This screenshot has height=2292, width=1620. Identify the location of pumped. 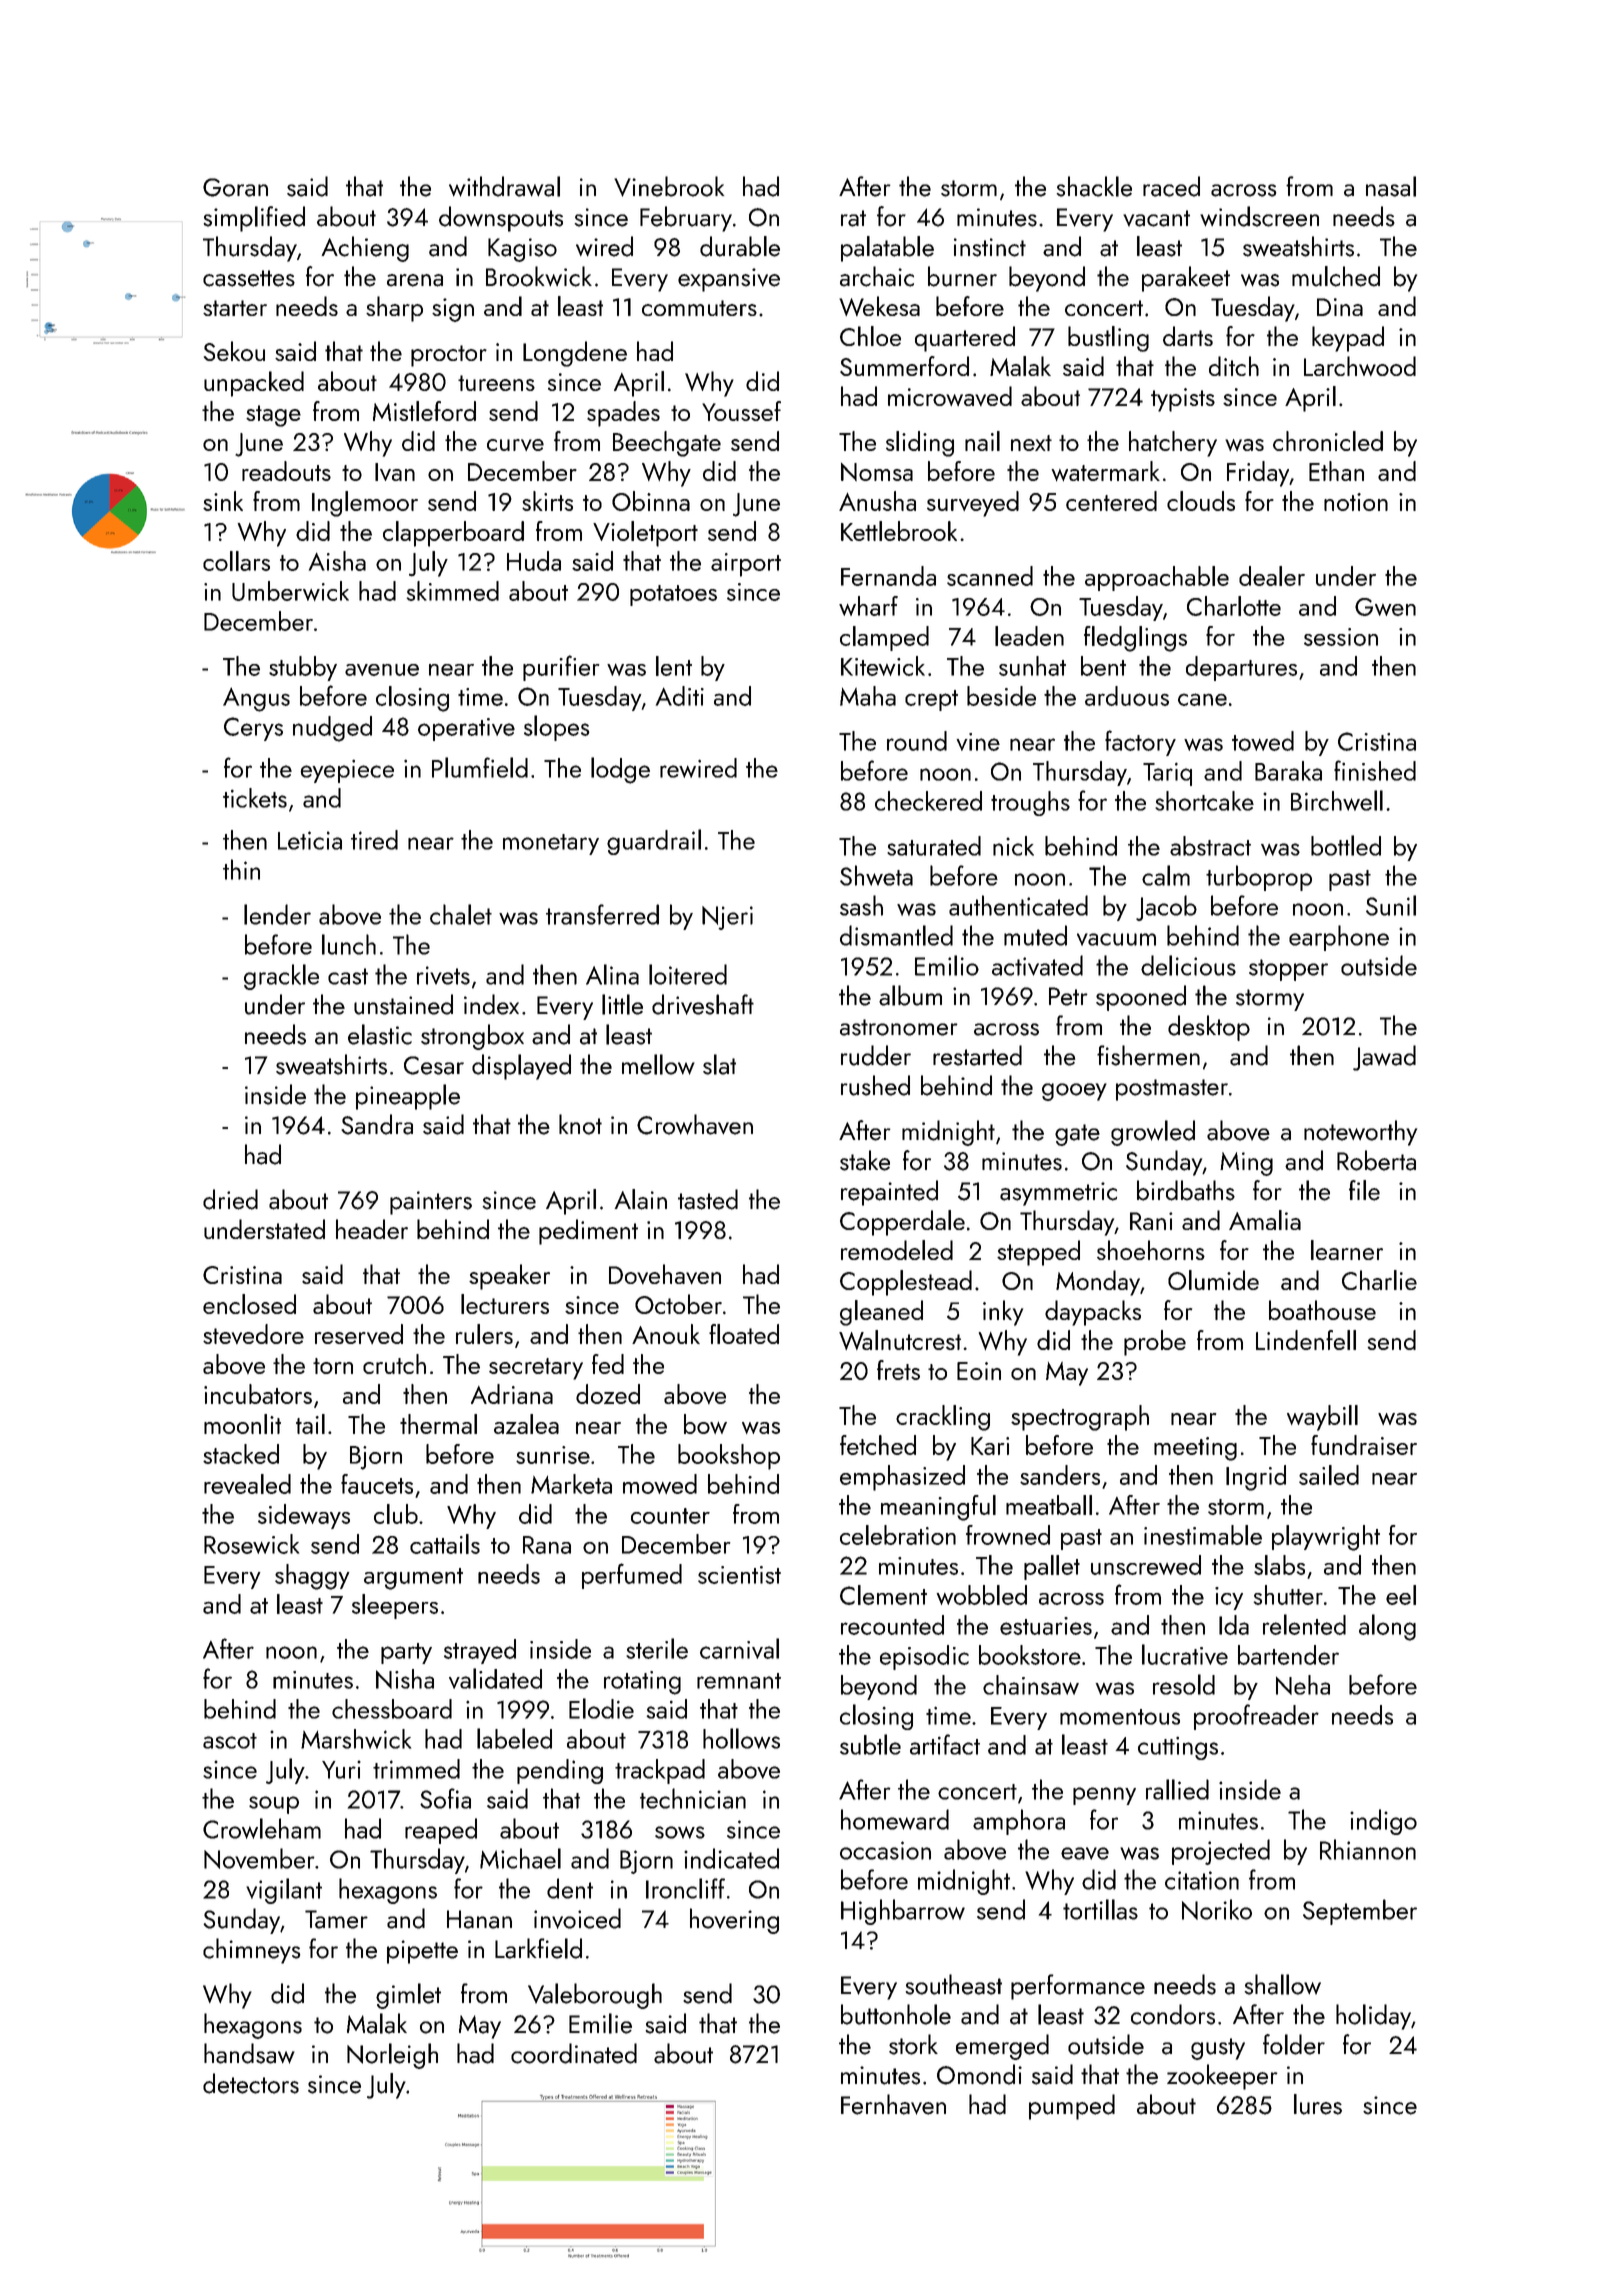
(1072, 2107).
